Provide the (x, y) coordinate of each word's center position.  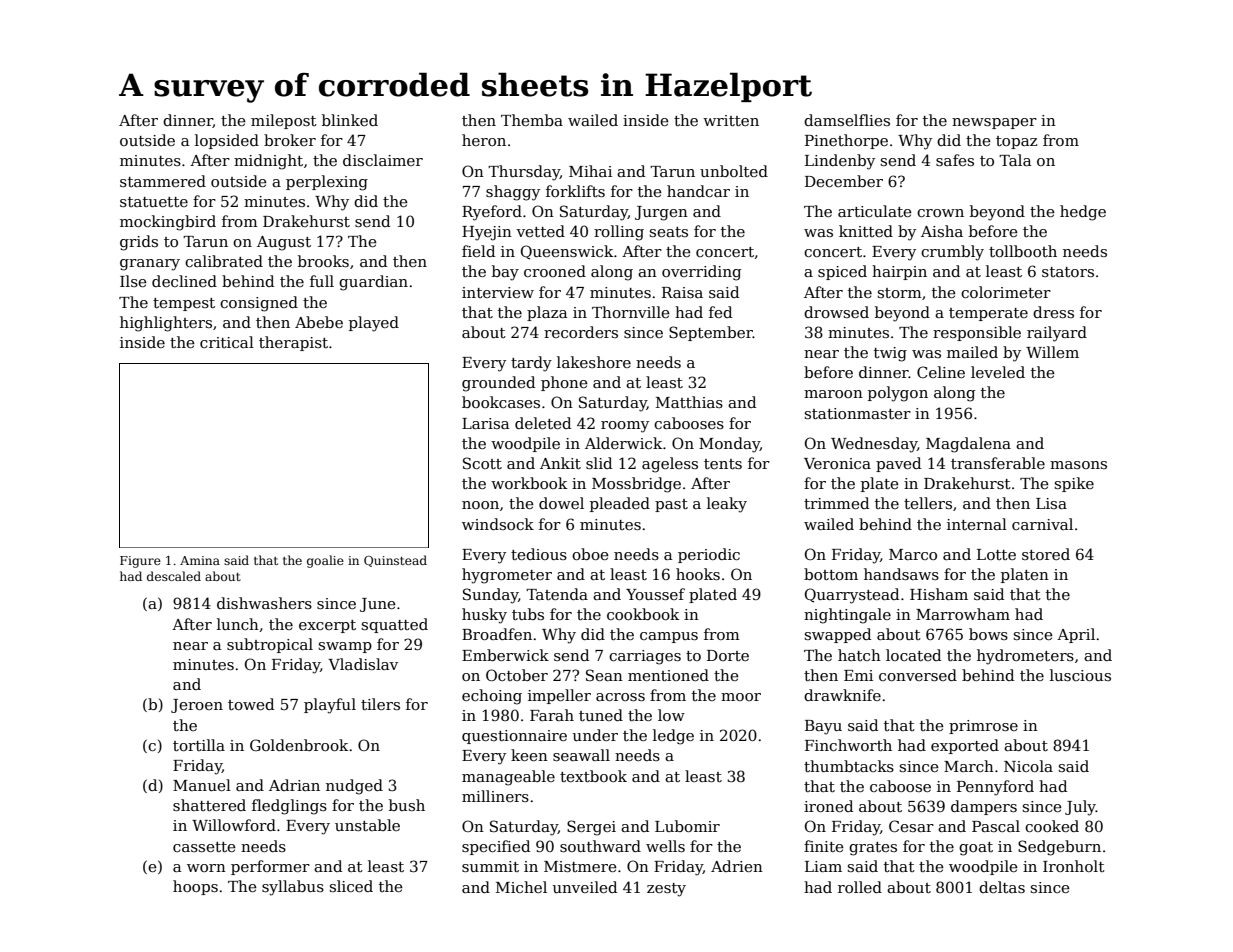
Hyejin (487, 233)
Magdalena (968, 445)
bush (407, 805)
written (731, 120)
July (1080, 808)
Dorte (728, 655)
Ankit (560, 463)
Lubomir (687, 826)
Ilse (133, 281)
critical (227, 342)
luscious (1080, 675)
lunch (238, 624)
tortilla (199, 745)
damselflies (847, 120)
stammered (163, 181)
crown (940, 213)
